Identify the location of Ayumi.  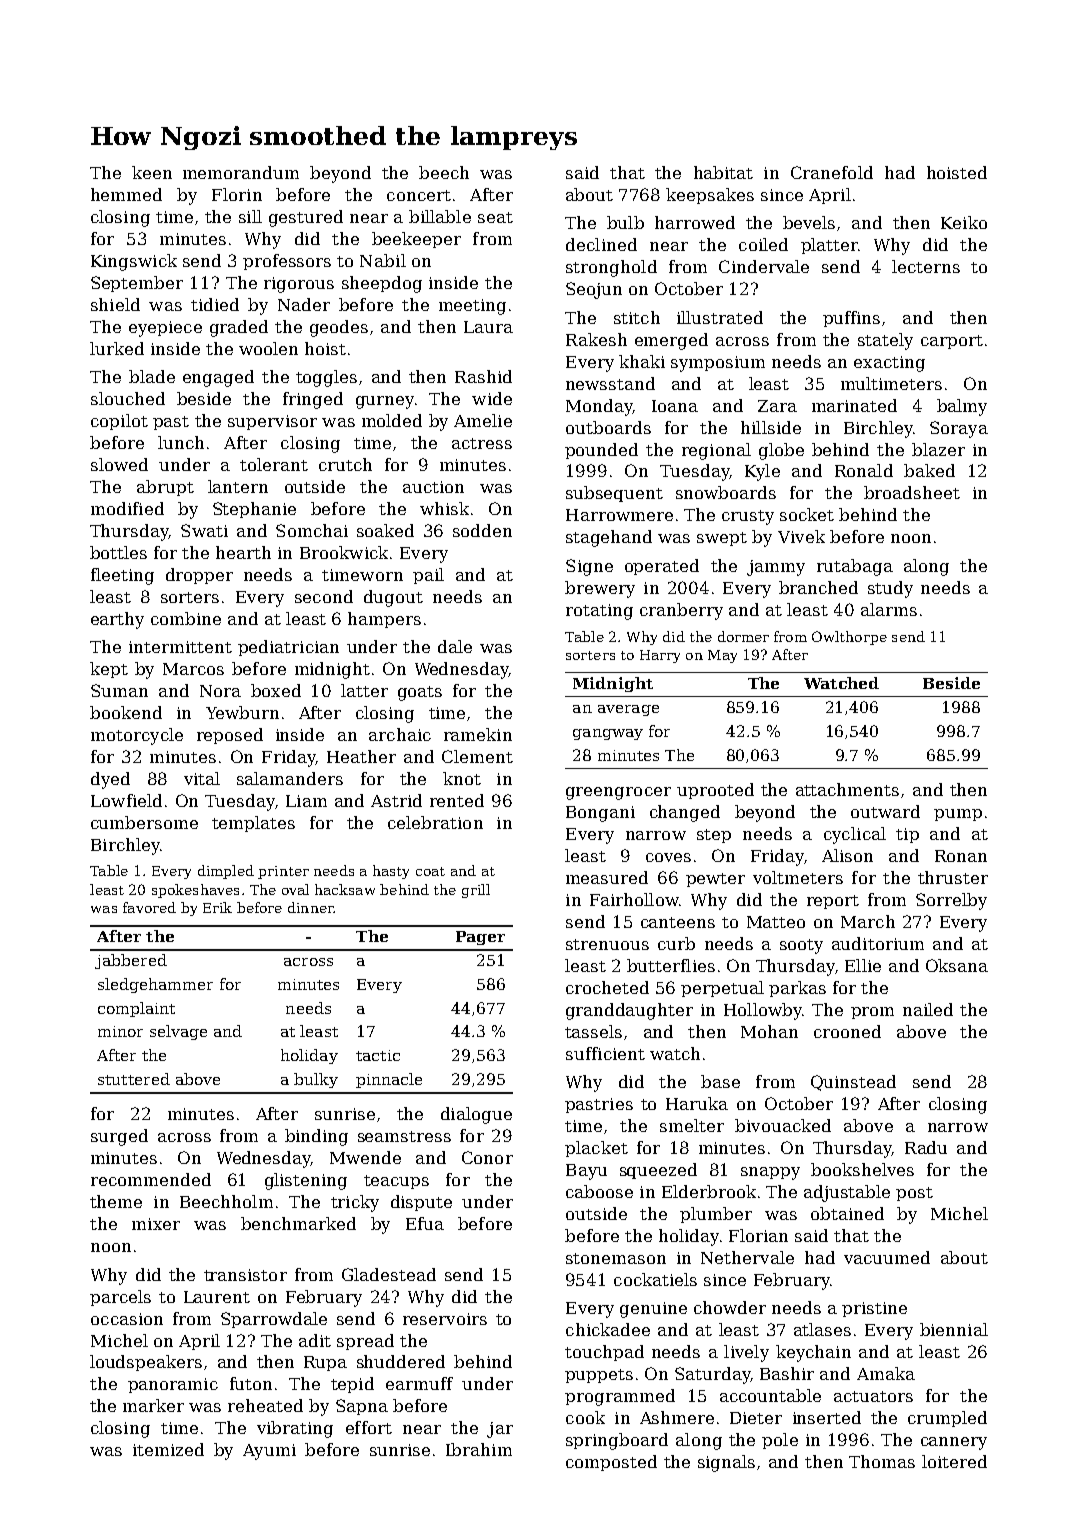
(269, 1452).
